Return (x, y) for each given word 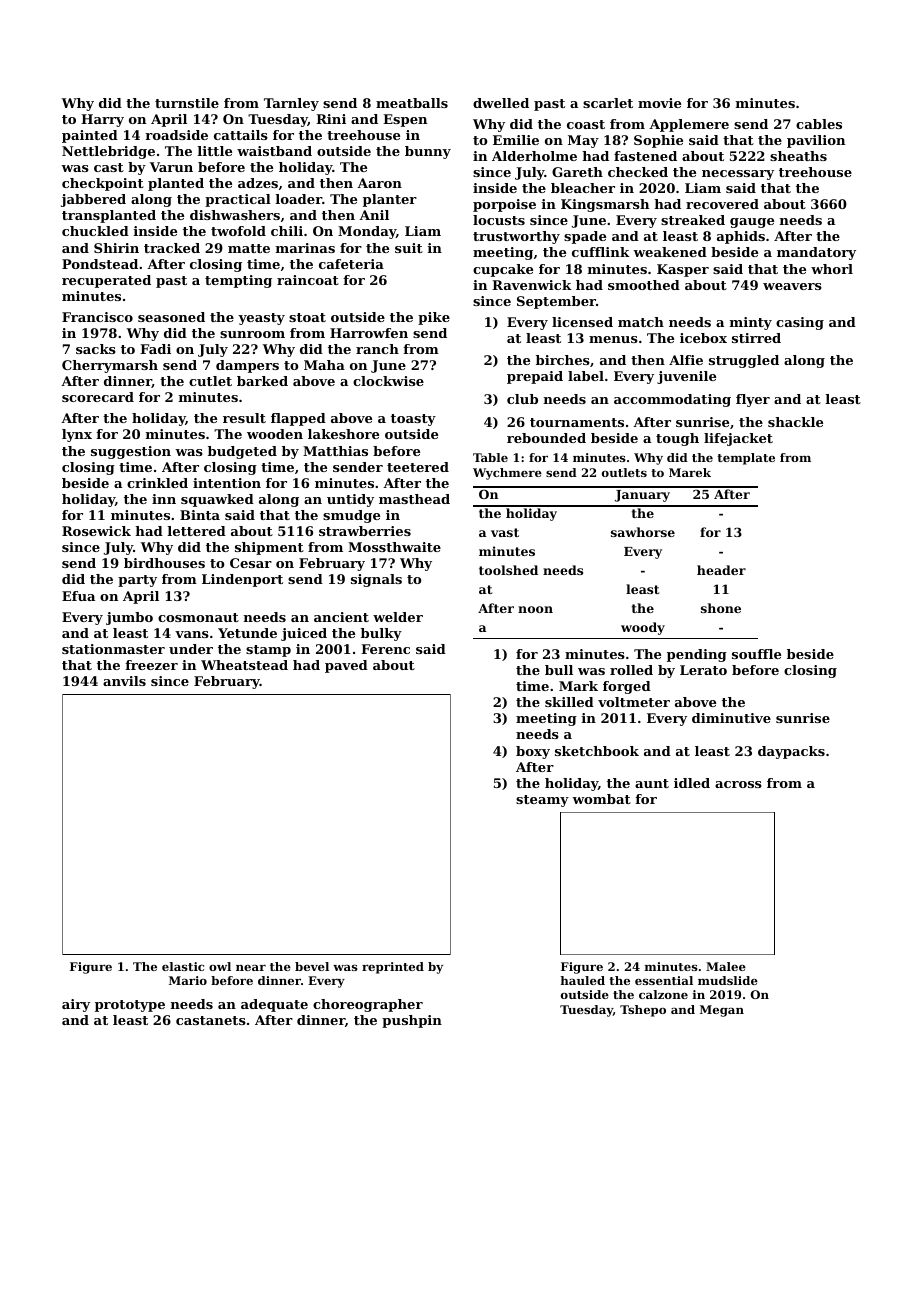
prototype (130, 1006)
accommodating (672, 400)
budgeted (242, 452)
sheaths (798, 156)
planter (390, 200)
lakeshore (343, 434)
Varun (171, 167)
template (746, 459)
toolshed (508, 570)
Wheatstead (244, 665)
